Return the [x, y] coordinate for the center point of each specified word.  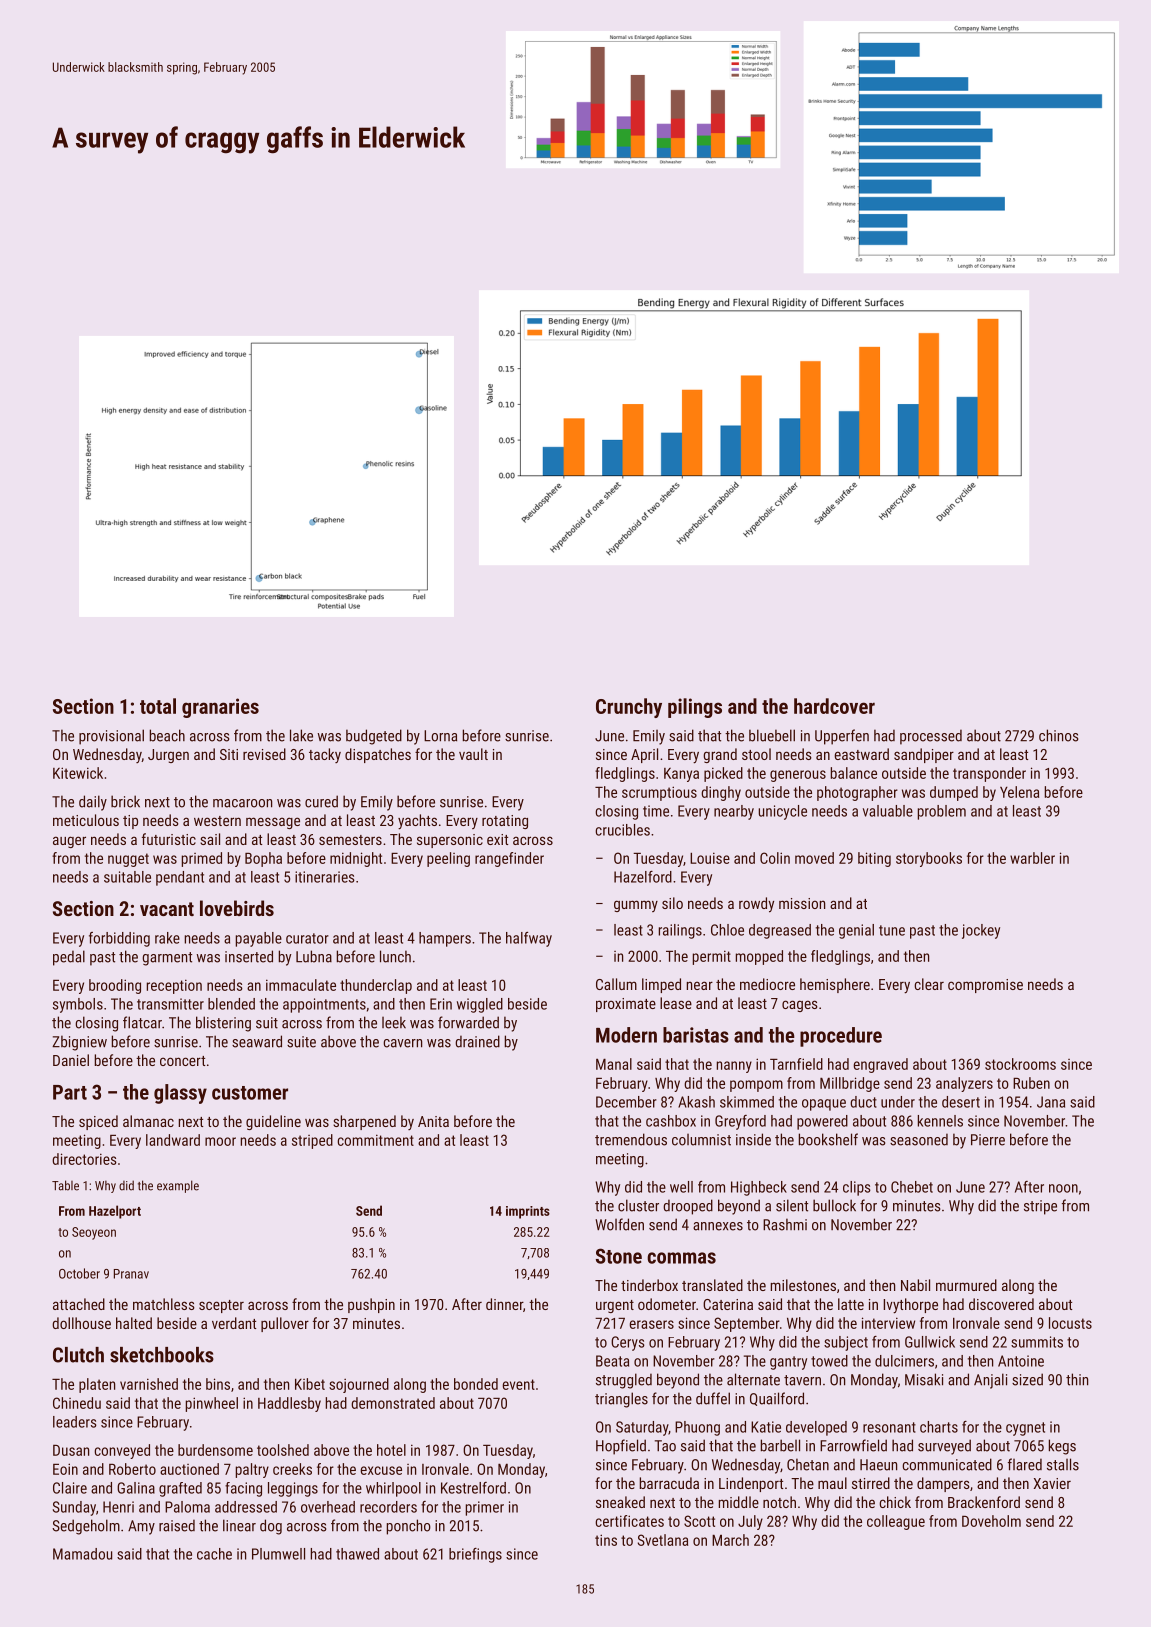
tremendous [631, 1139]
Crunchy [629, 708]
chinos [1058, 735]
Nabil [915, 1285]
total [158, 706]
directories [84, 1159]
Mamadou [82, 1554]
